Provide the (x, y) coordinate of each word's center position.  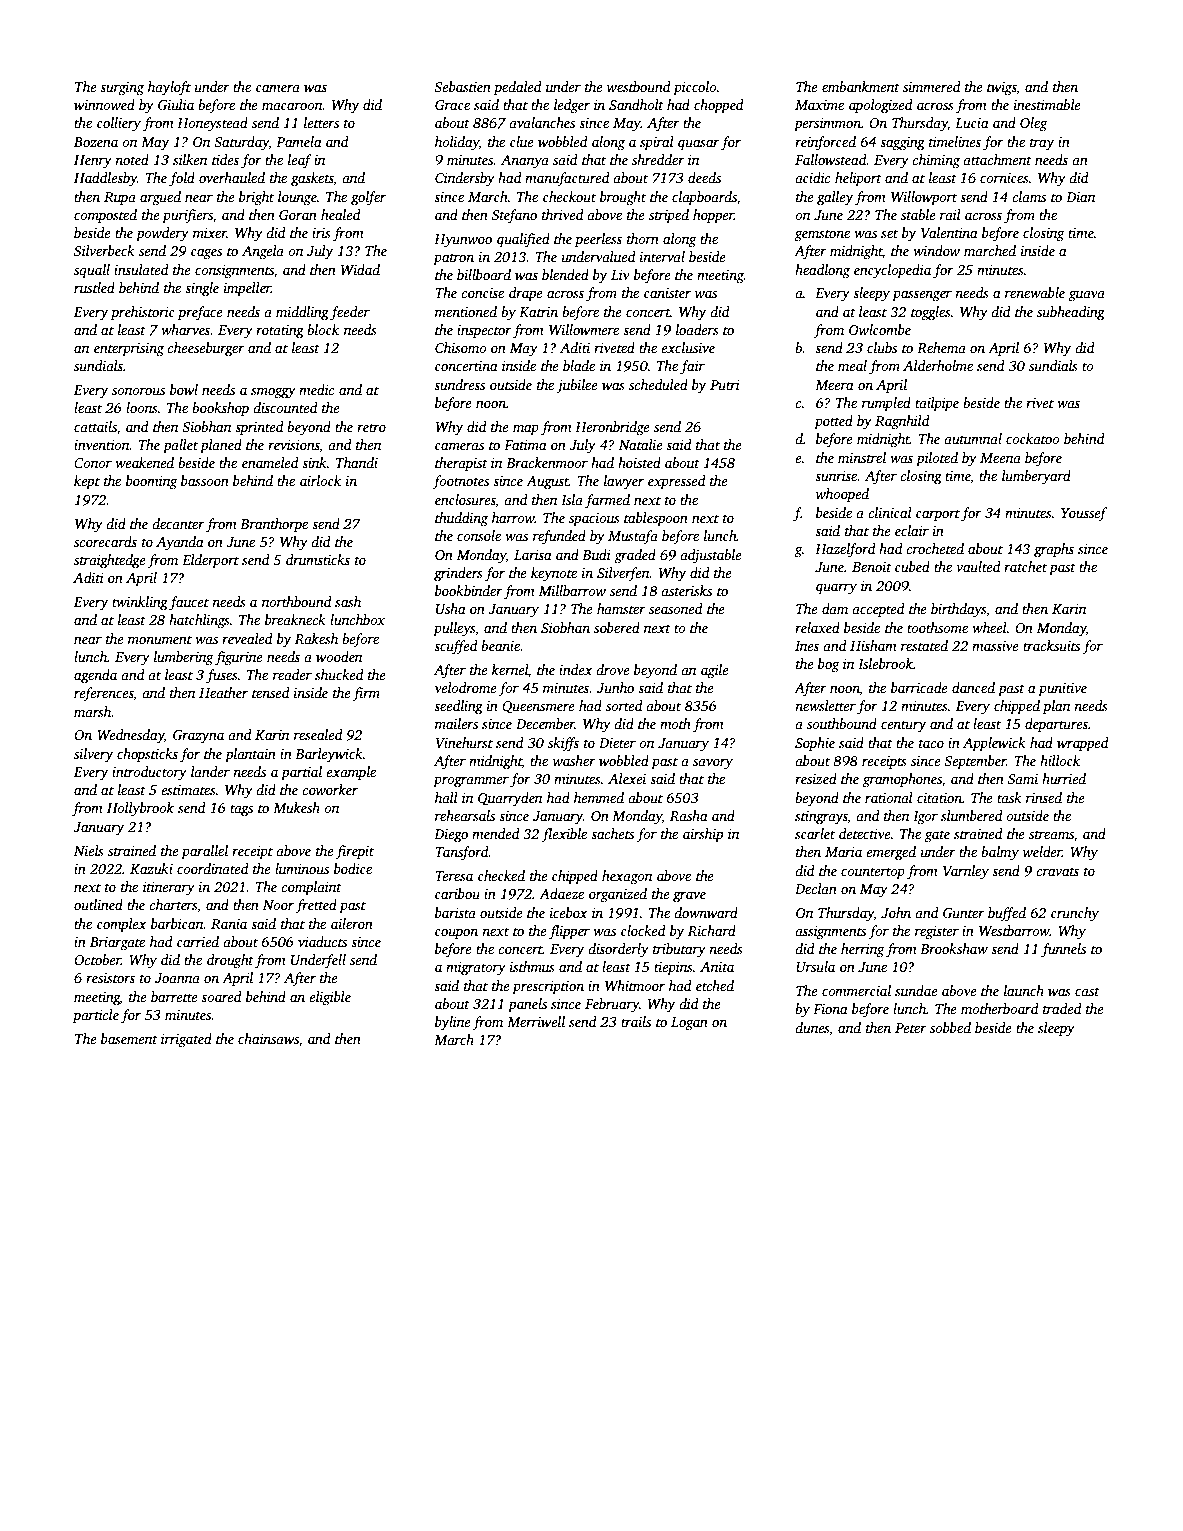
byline (453, 1023)
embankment (861, 86)
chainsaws (268, 1038)
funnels (1063, 950)
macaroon (292, 106)
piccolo (695, 88)
